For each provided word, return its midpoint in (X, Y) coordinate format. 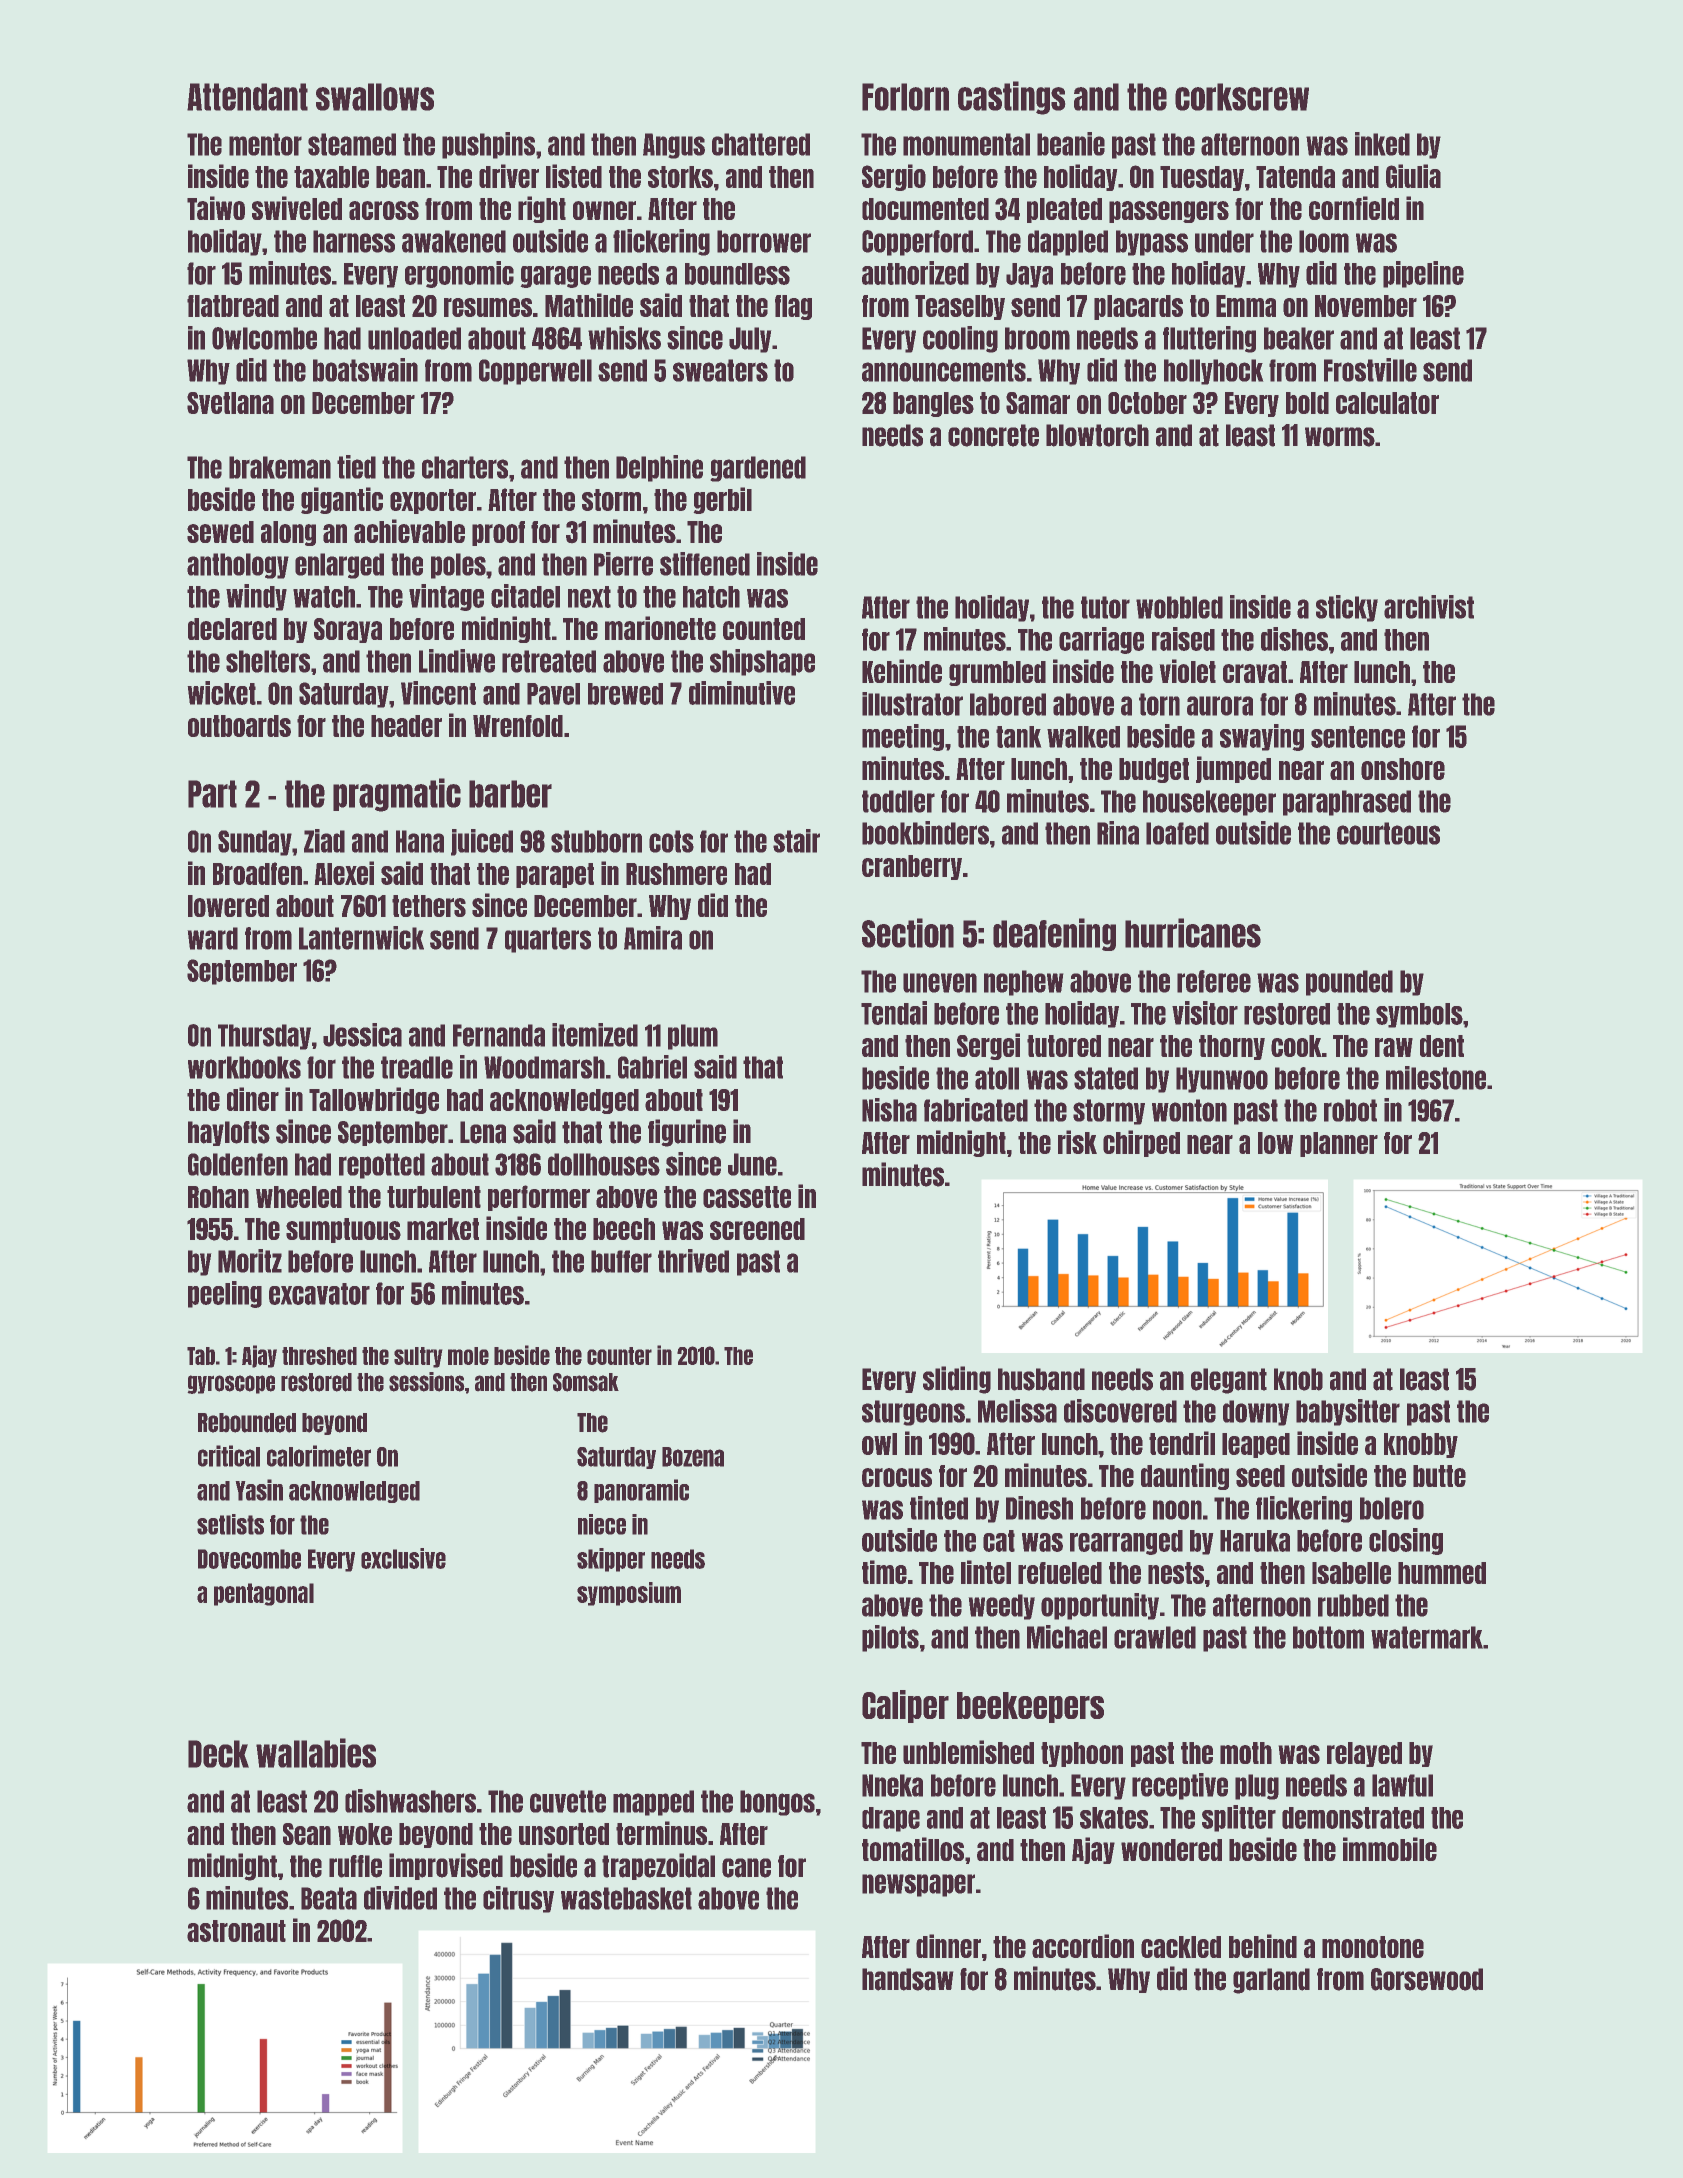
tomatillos (913, 1849)
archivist (1429, 607)
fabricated (976, 1110)
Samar (1038, 403)
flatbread (233, 306)
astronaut (236, 1931)
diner (253, 1099)
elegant (1229, 1381)
